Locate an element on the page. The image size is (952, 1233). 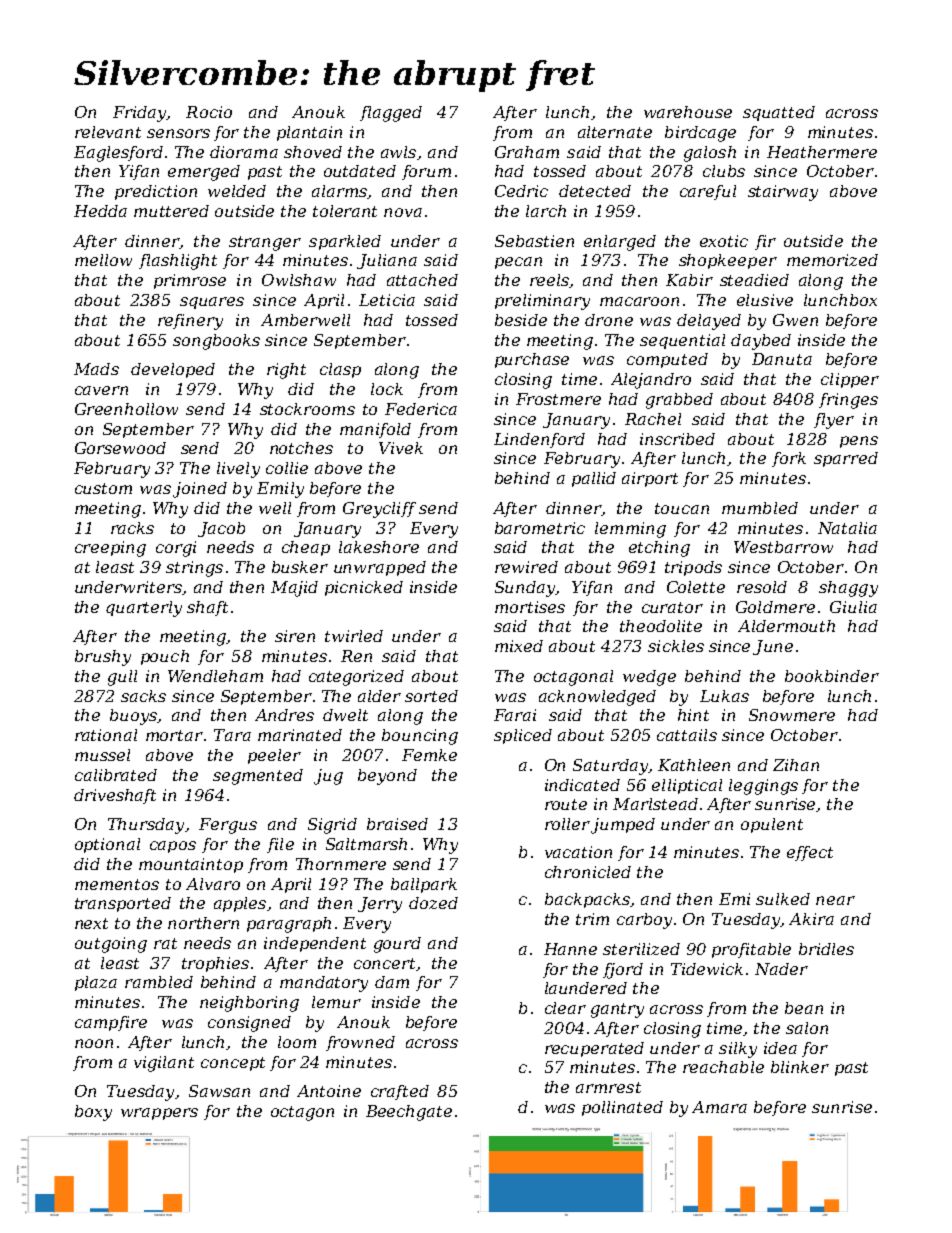
mortar is located at coordinates (174, 735).
